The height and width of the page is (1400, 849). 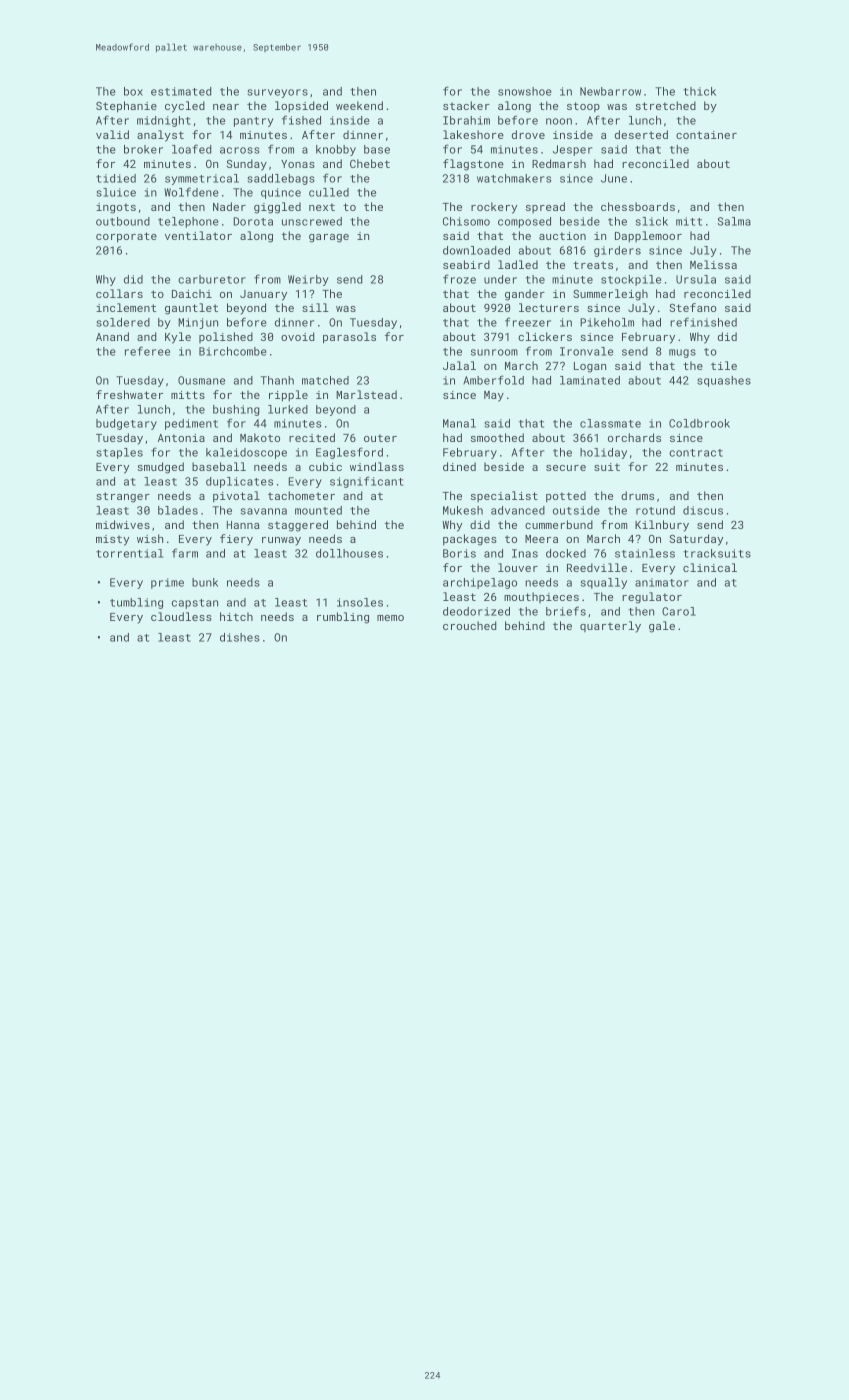 I want to click on dishes, so click(x=240, y=637).
